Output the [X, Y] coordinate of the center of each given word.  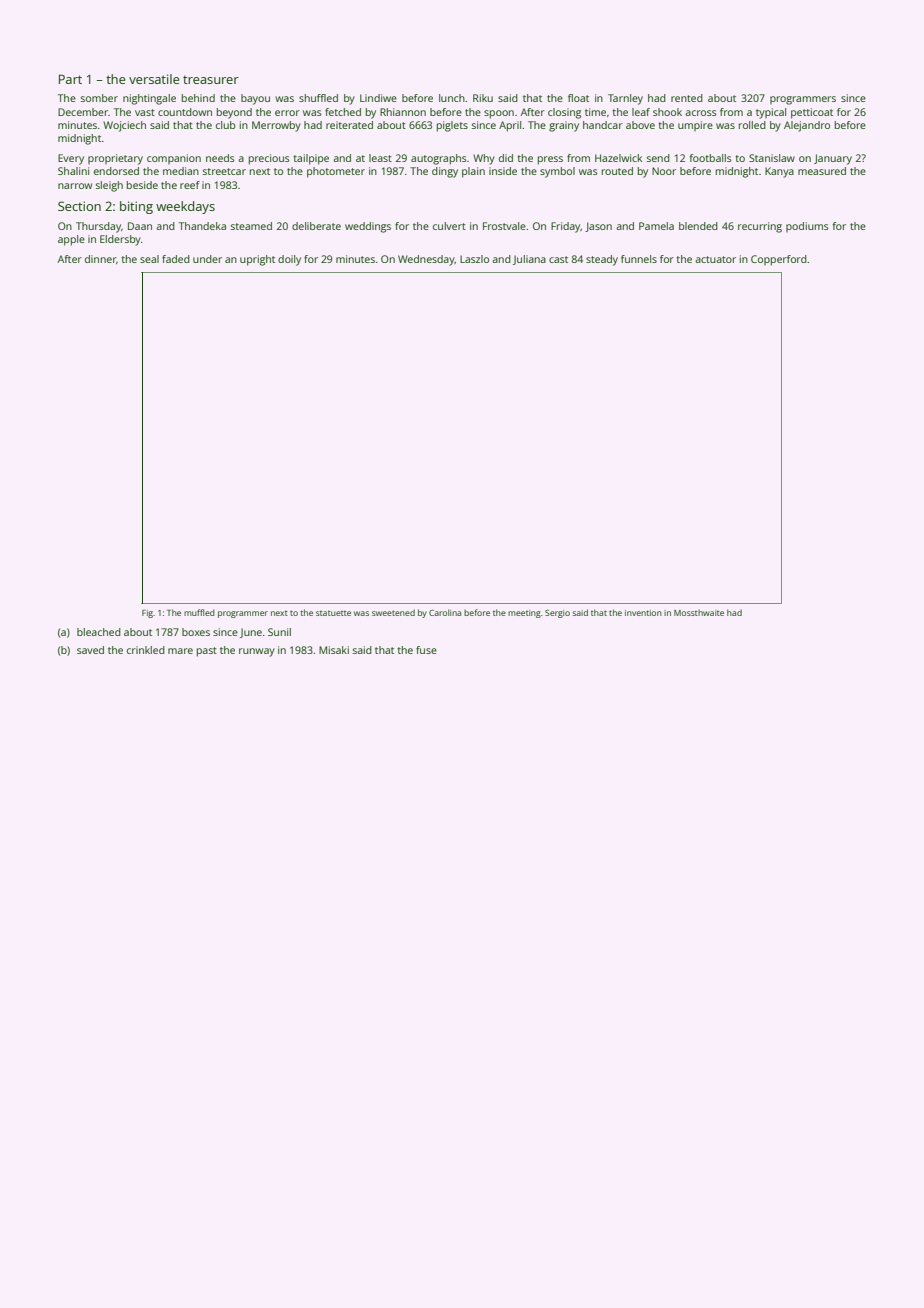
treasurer [211, 79]
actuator [715, 259]
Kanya [779, 172]
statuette [333, 613]
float [578, 98]
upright [257, 260]
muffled [199, 612]
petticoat [812, 113]
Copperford [779, 260]
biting [136, 207]
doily [289, 260]
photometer [336, 172]
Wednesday [426, 260]
